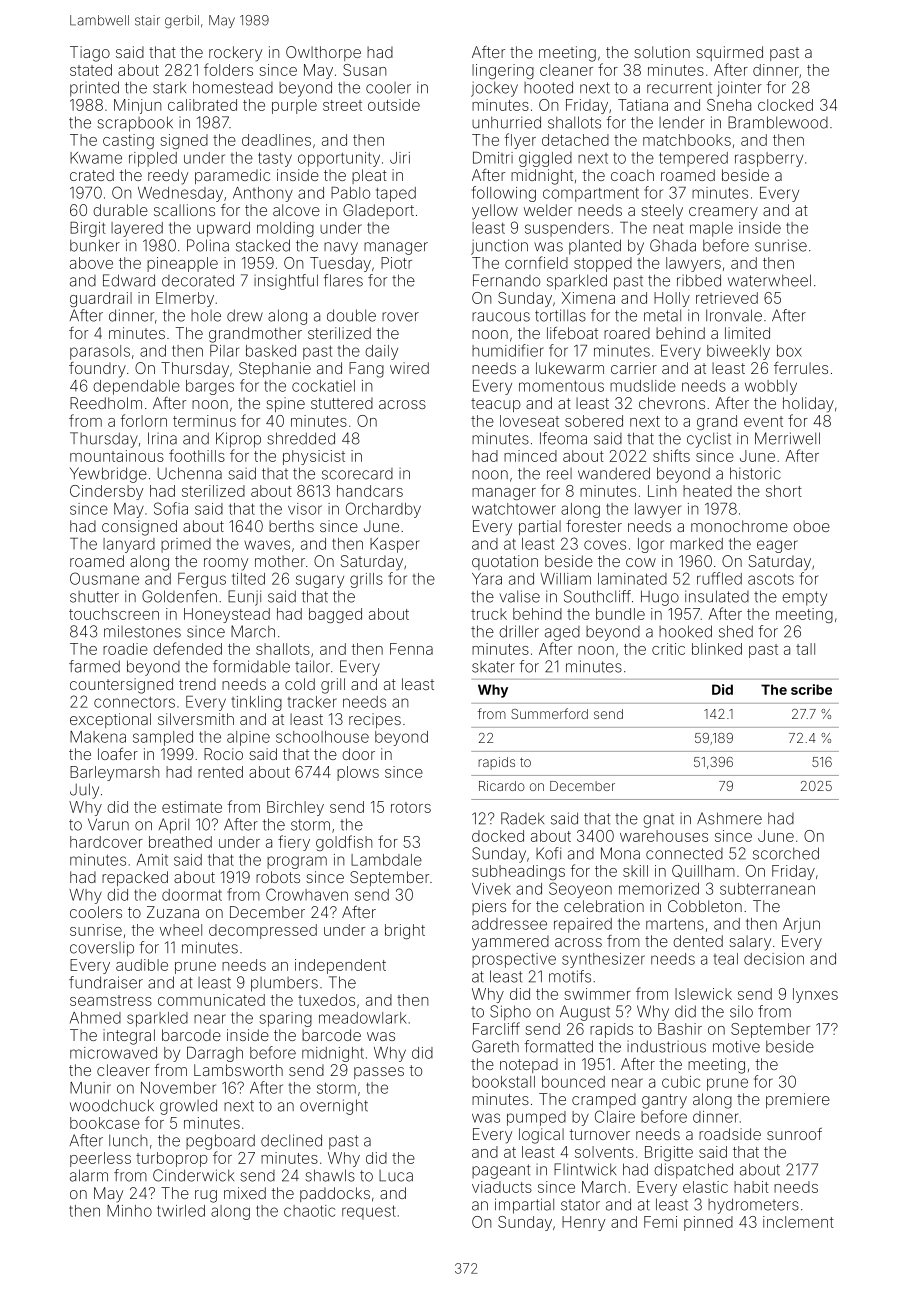 The image size is (908, 1316). I want to click on Orchardby, so click(383, 510).
